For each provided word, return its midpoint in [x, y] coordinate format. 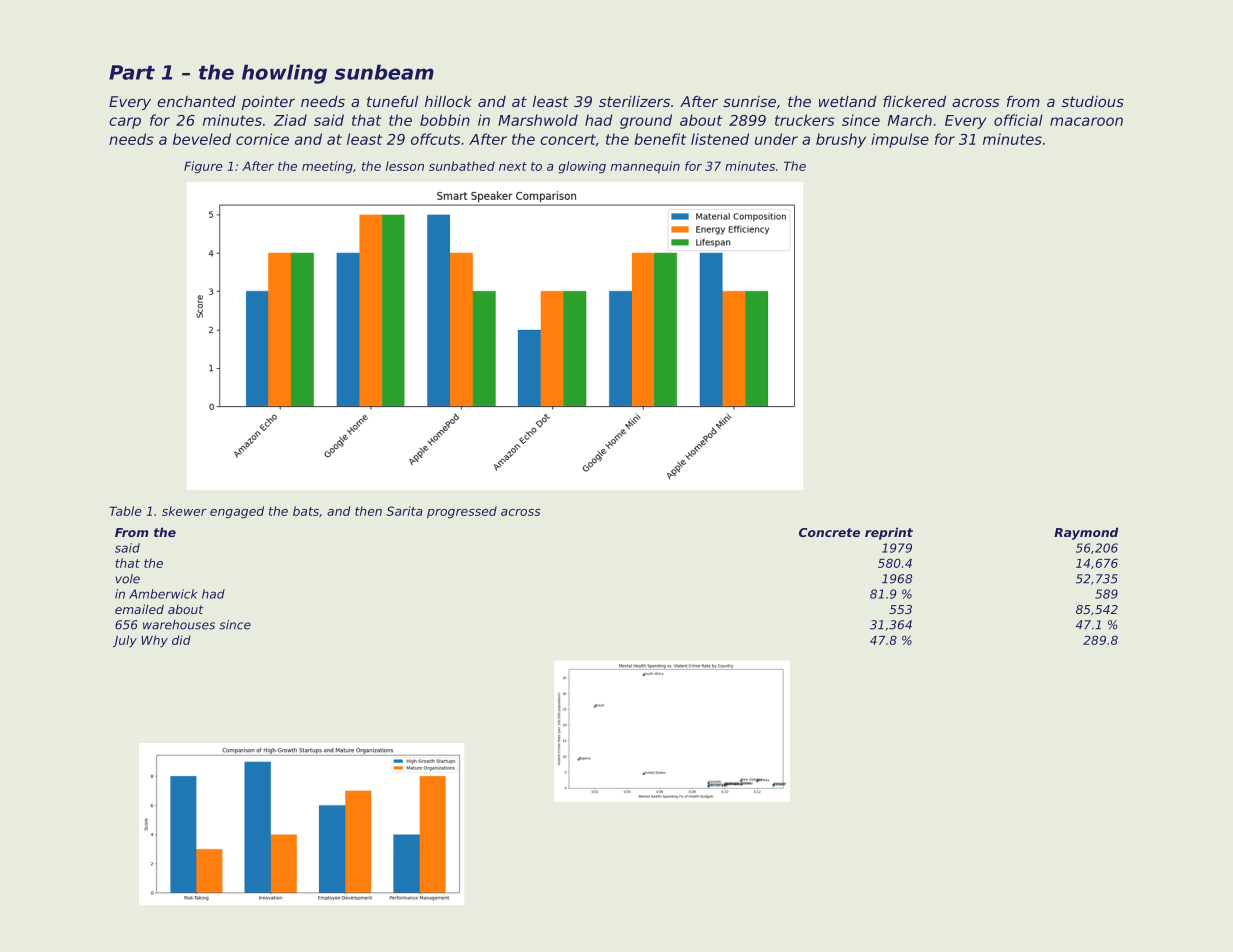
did [181, 640]
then [368, 511]
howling [284, 74]
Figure [203, 167]
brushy [841, 140]
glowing [582, 167]
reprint [889, 533]
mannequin [645, 167]
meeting [327, 167]
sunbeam [384, 72]
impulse [900, 140]
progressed [462, 512]
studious [1093, 101]
